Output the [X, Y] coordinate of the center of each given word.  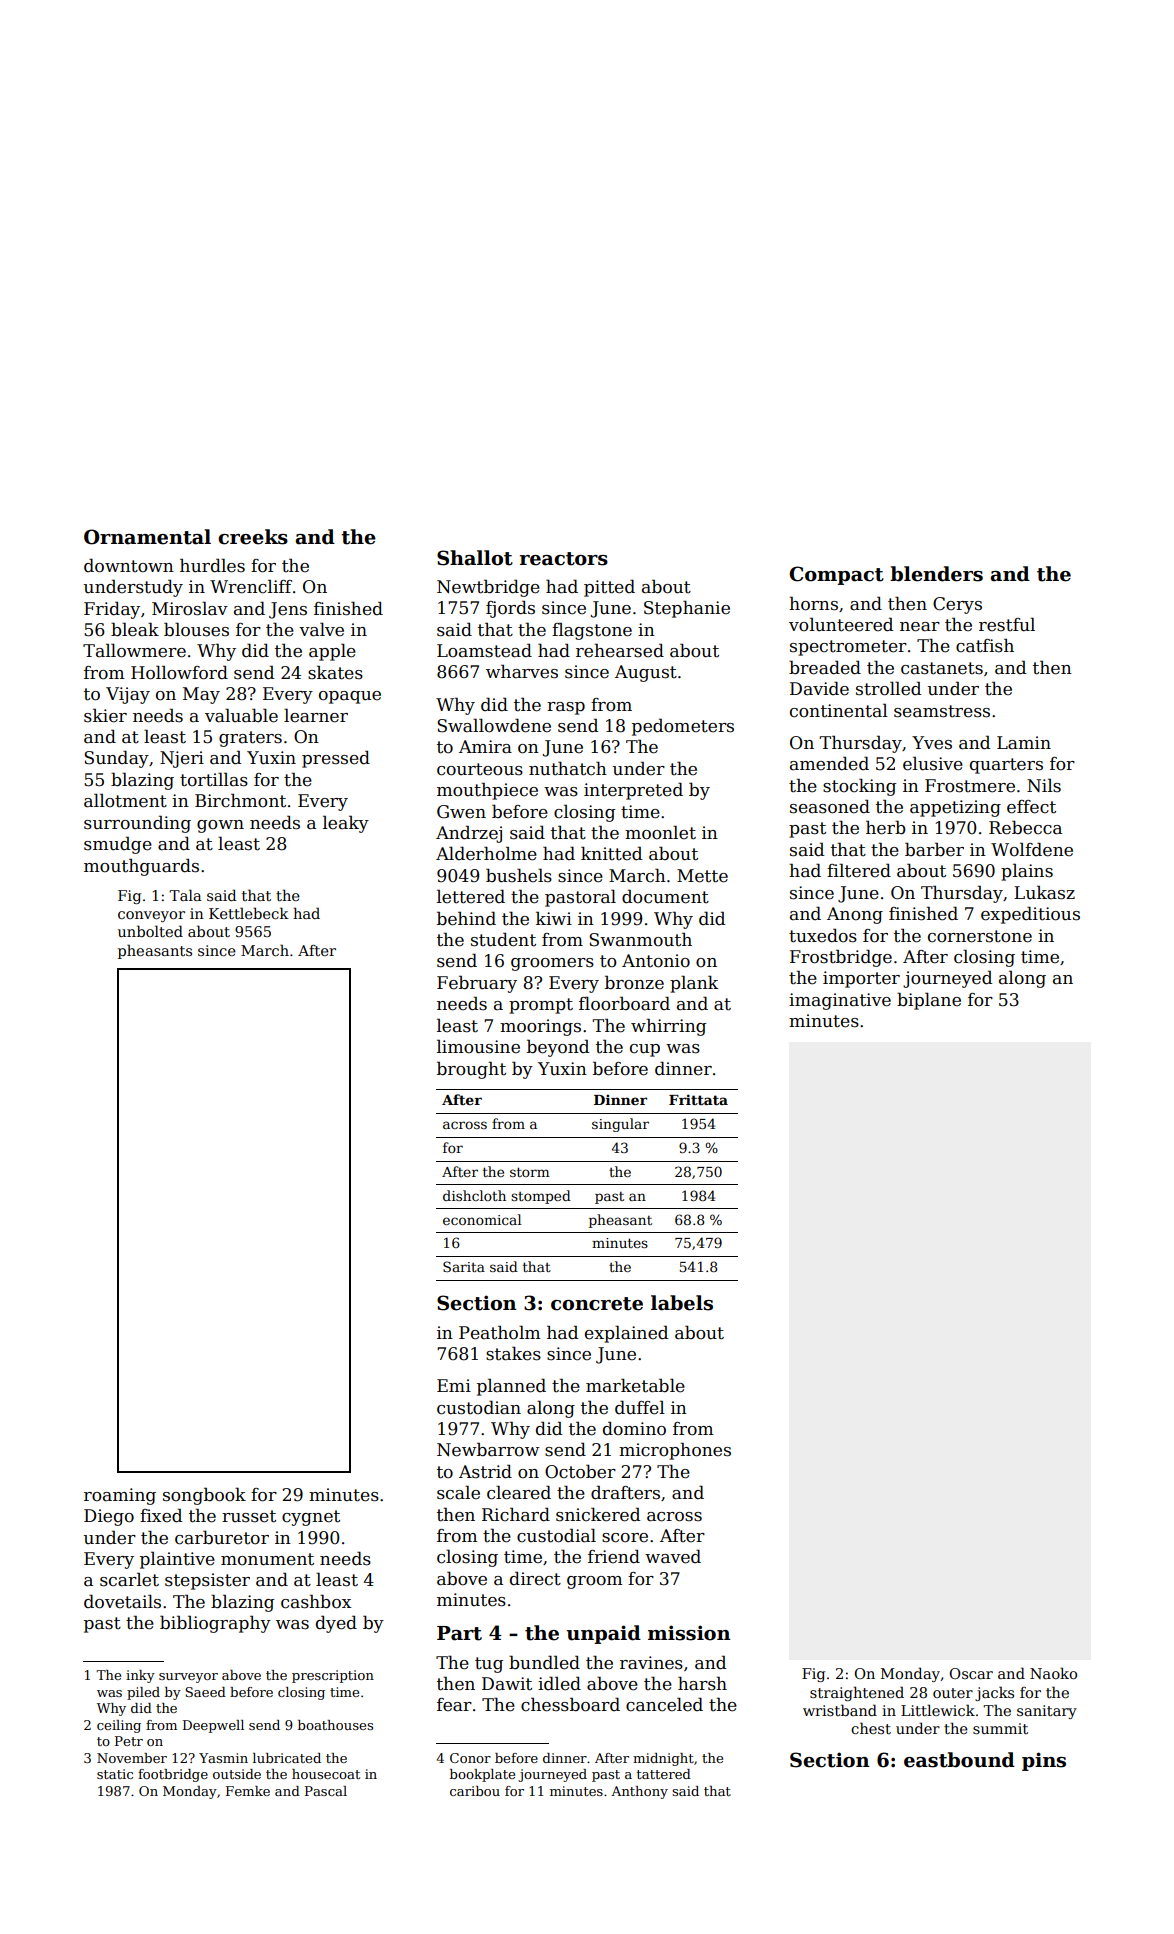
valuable [241, 715]
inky [140, 1676]
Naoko [1053, 1673]
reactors [564, 559]
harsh [702, 1683]
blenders [936, 574]
